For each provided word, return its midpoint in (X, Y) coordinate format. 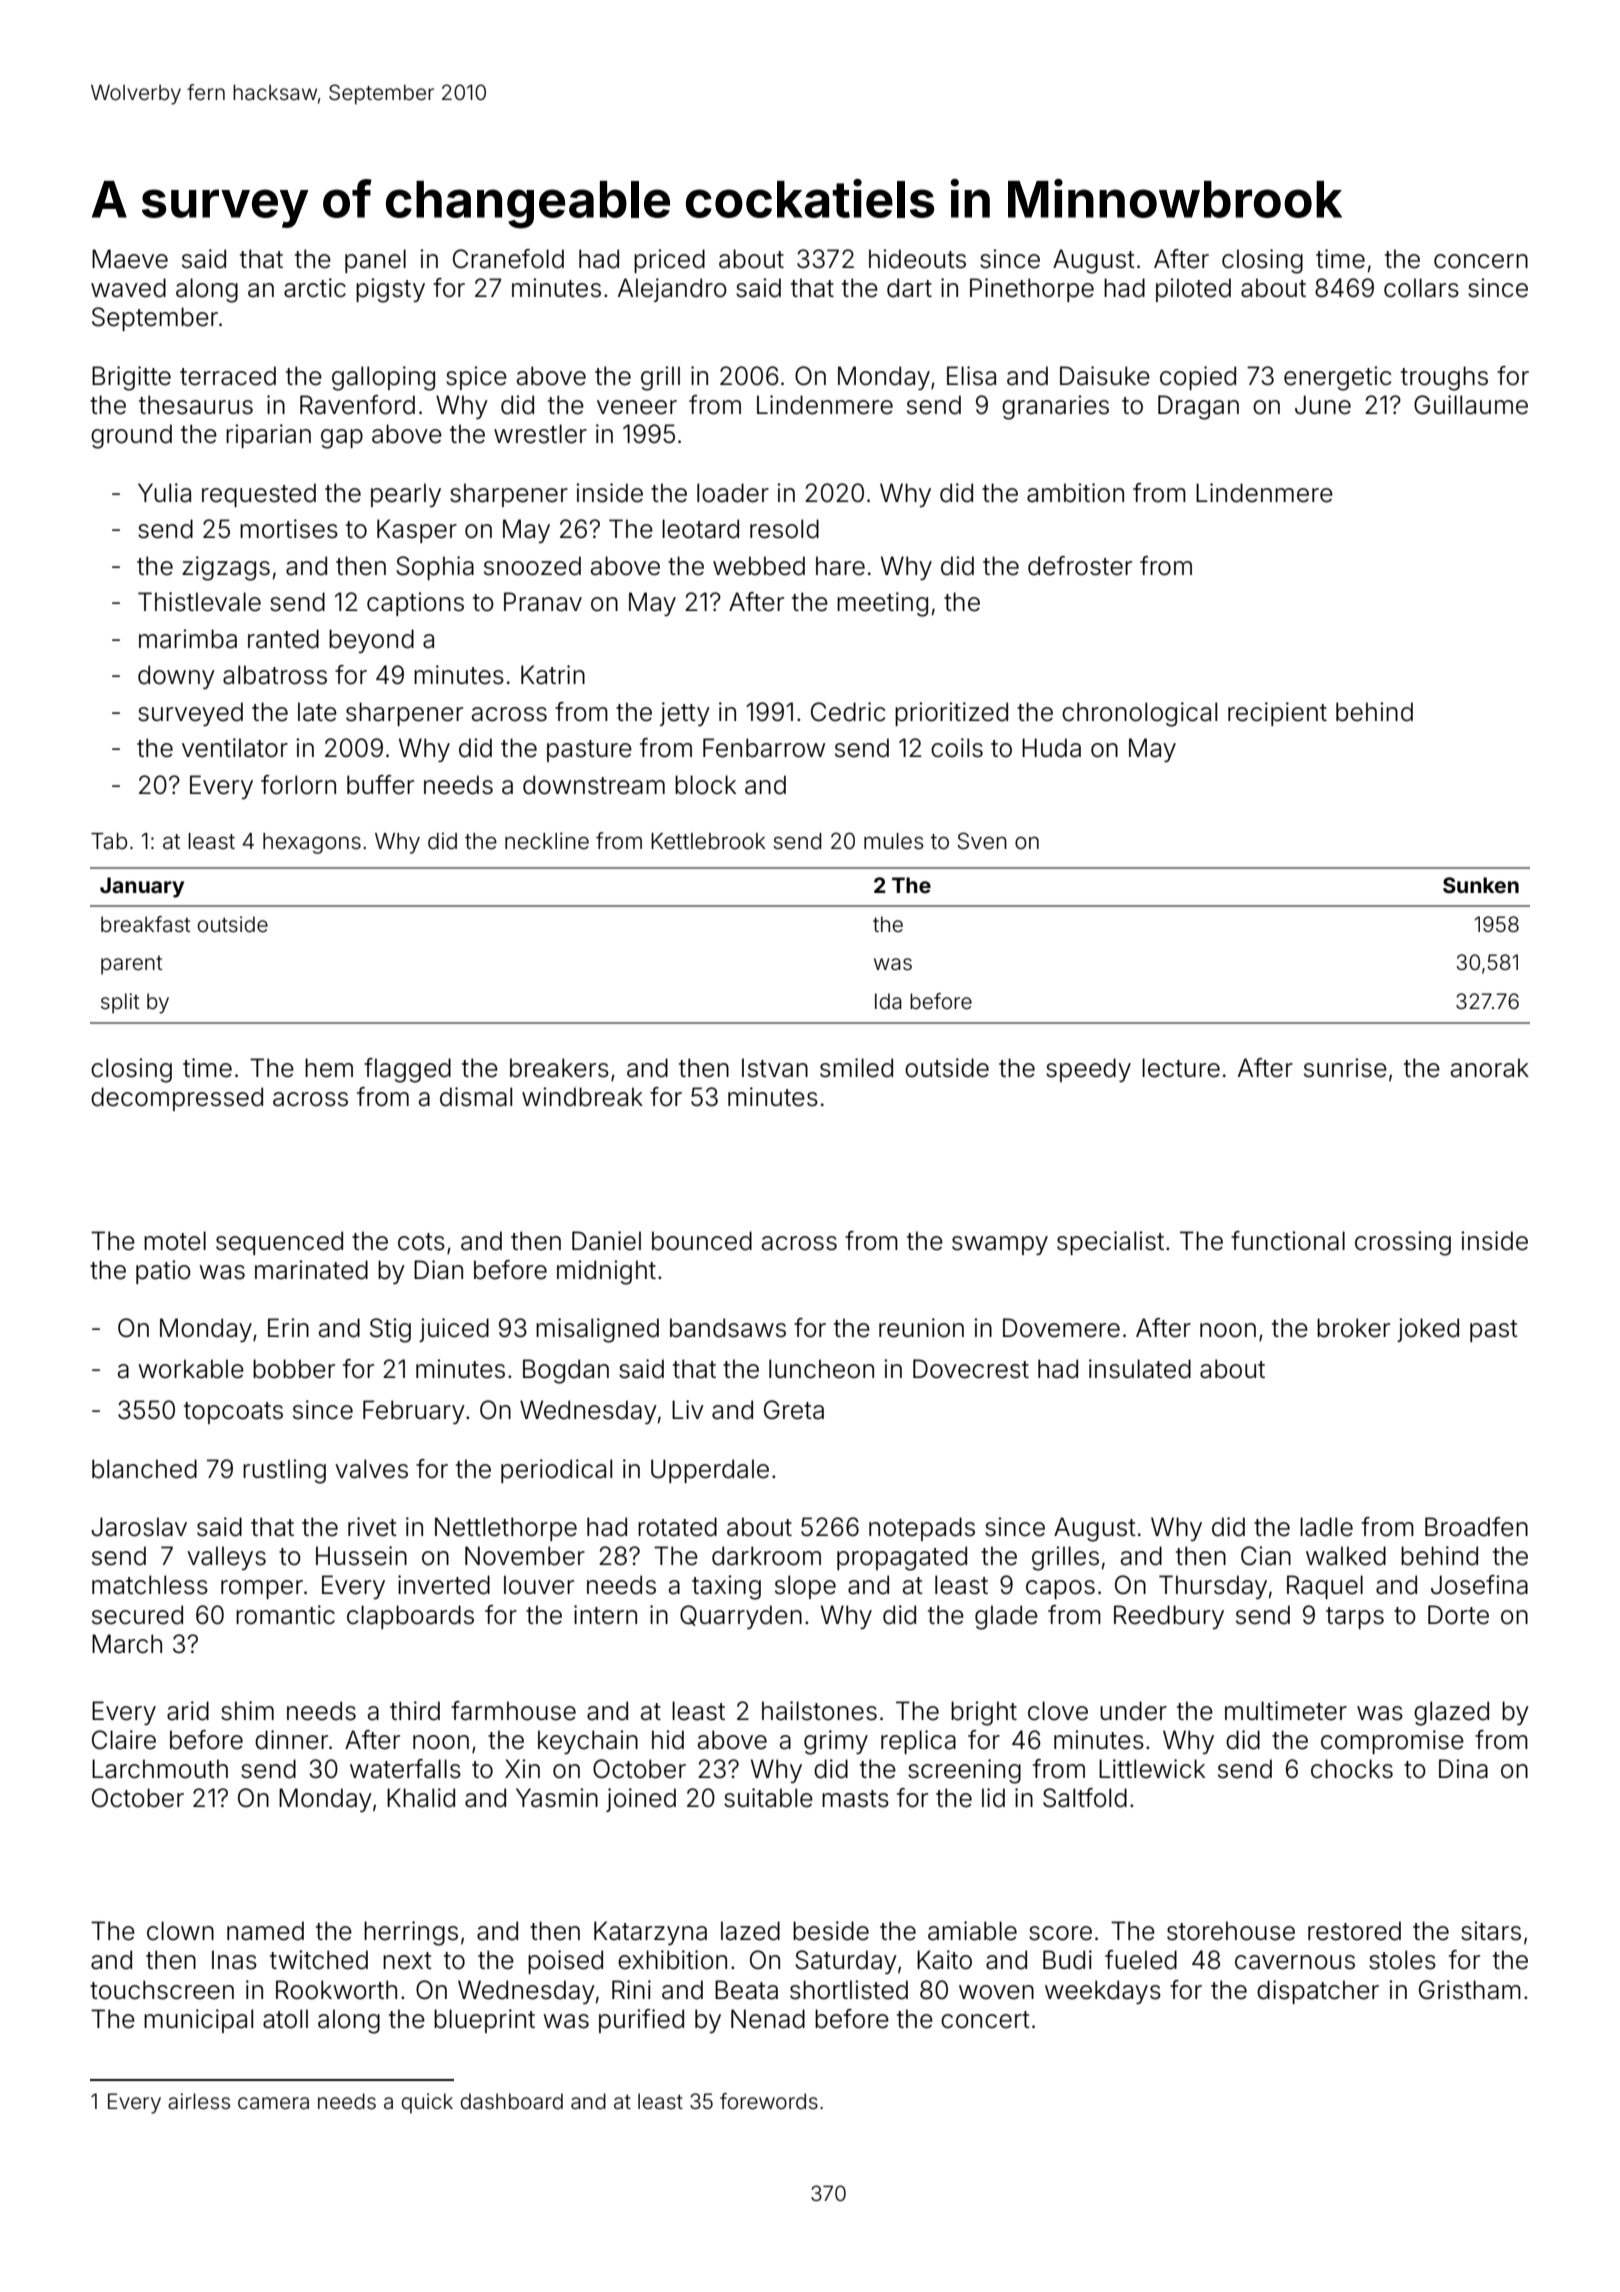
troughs (1444, 378)
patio (163, 1272)
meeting (882, 604)
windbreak (582, 1097)
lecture (1181, 1068)
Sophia (435, 568)
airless (199, 2101)
